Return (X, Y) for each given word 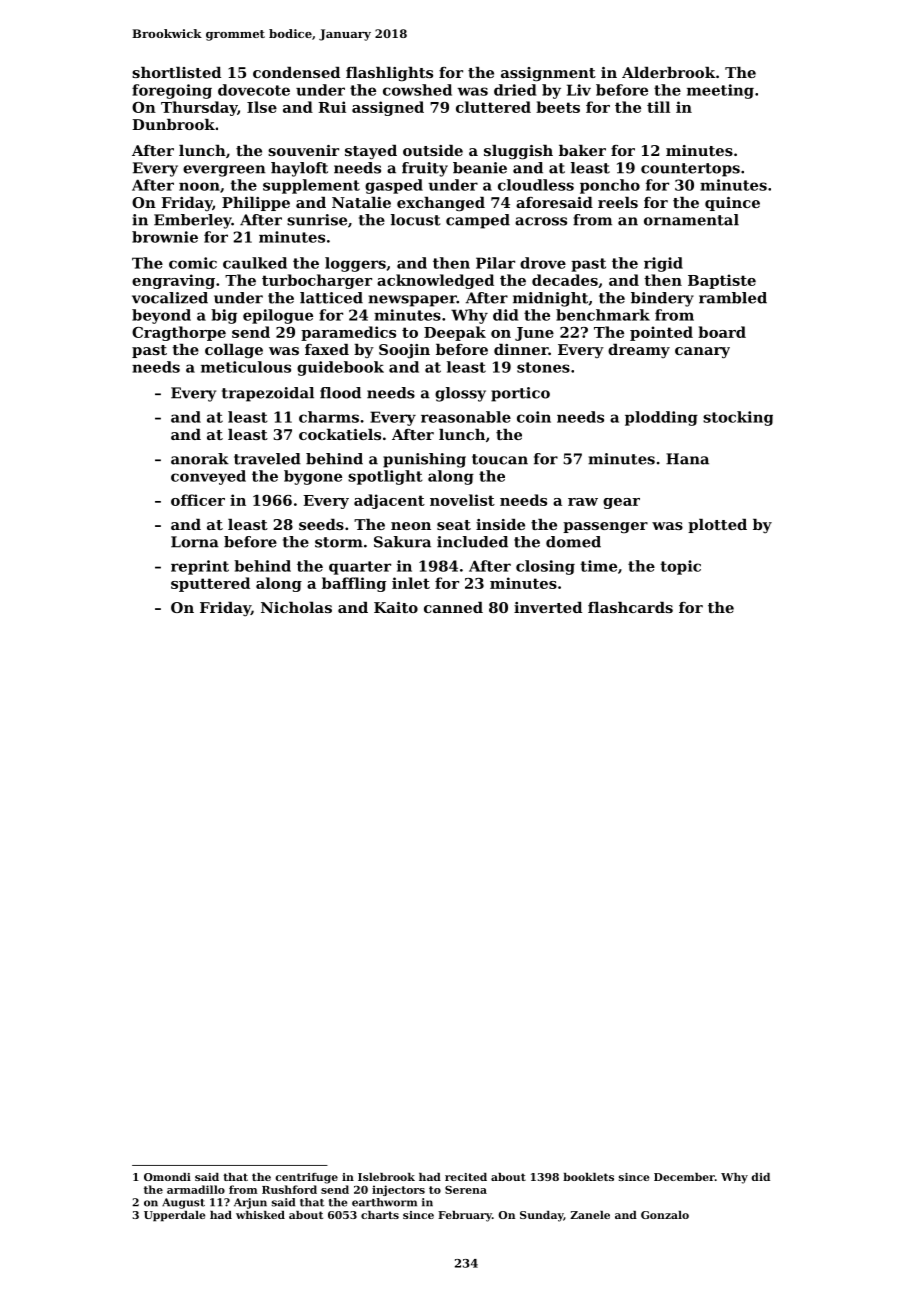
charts (380, 1215)
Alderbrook (668, 72)
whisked (260, 1215)
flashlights (389, 74)
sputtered (210, 584)
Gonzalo (665, 1215)
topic (680, 567)
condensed (296, 72)
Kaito (396, 607)
